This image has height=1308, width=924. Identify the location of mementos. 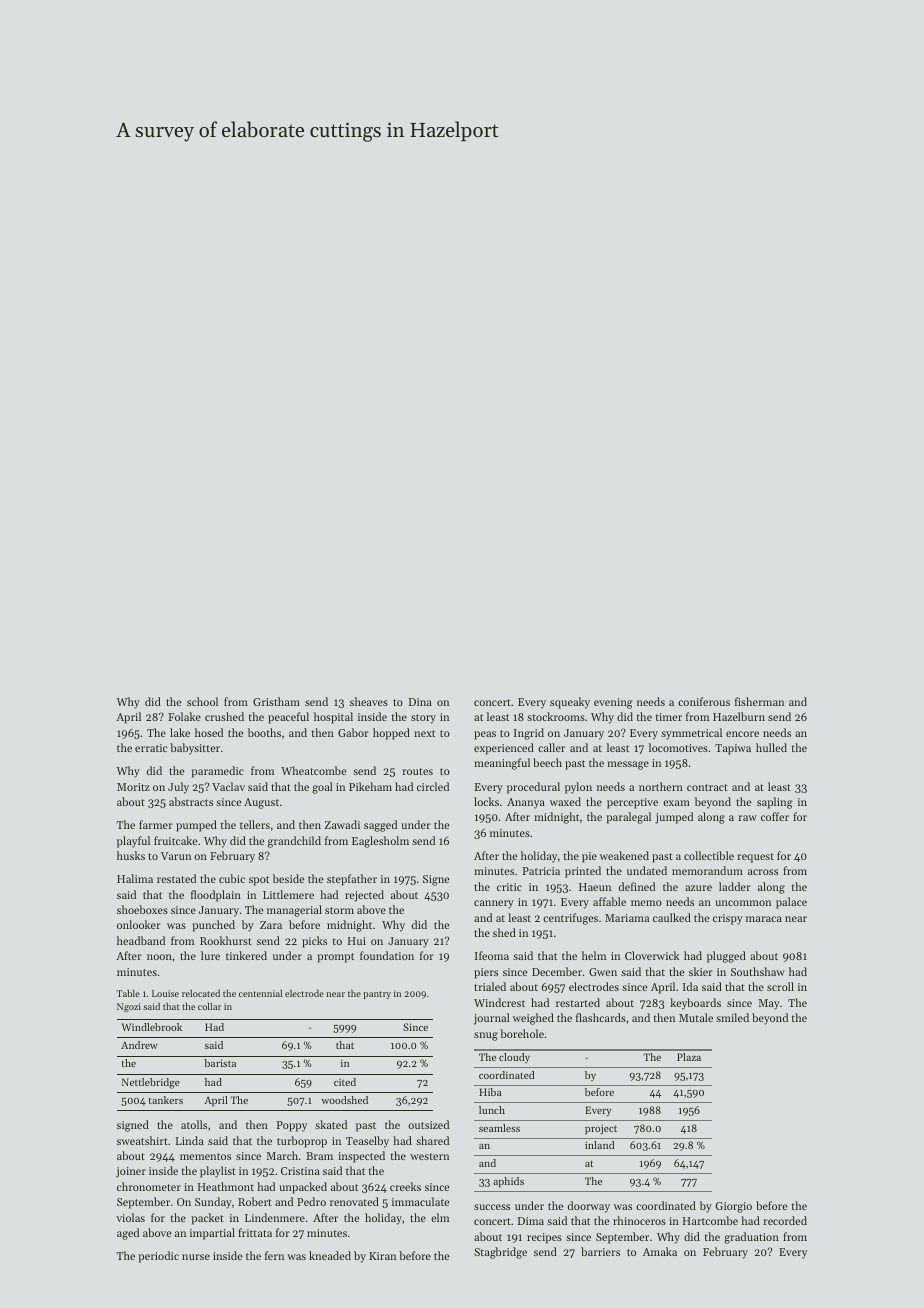
(205, 1156).
